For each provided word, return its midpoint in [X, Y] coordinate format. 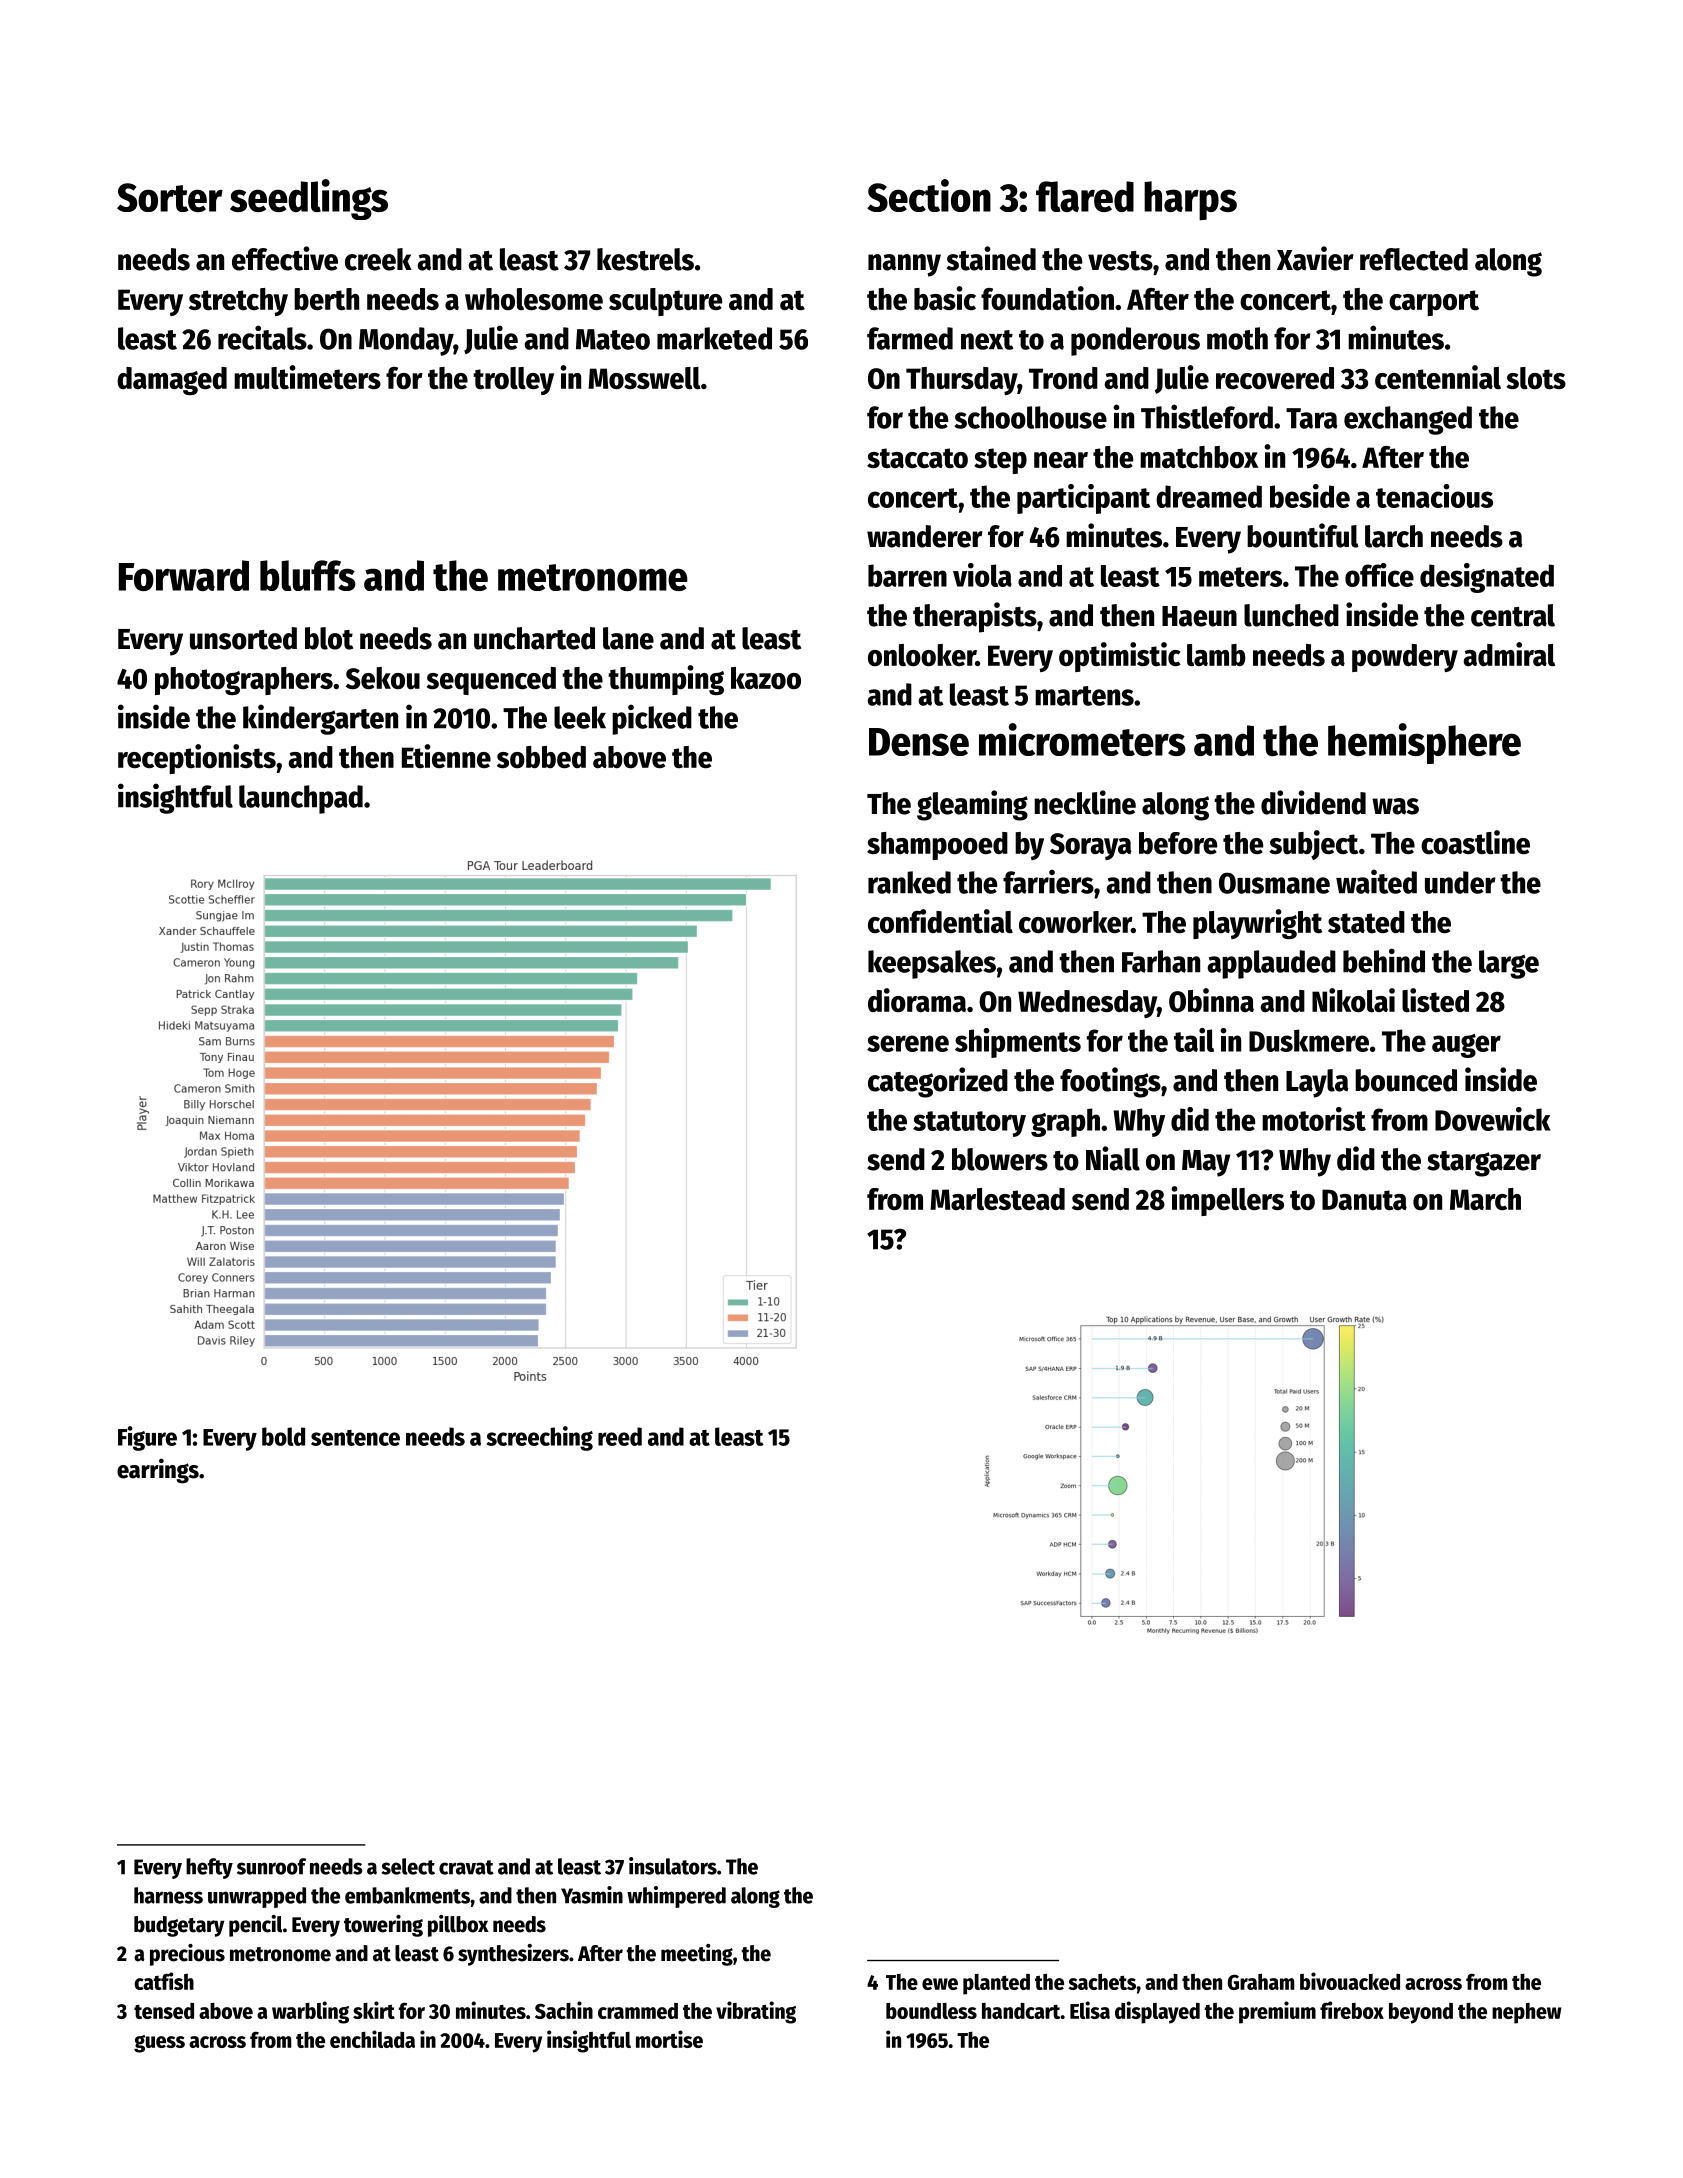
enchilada [372, 2039]
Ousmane [1274, 883]
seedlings [309, 199]
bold [283, 1436]
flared [1085, 196]
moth [1237, 338]
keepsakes [932, 964]
